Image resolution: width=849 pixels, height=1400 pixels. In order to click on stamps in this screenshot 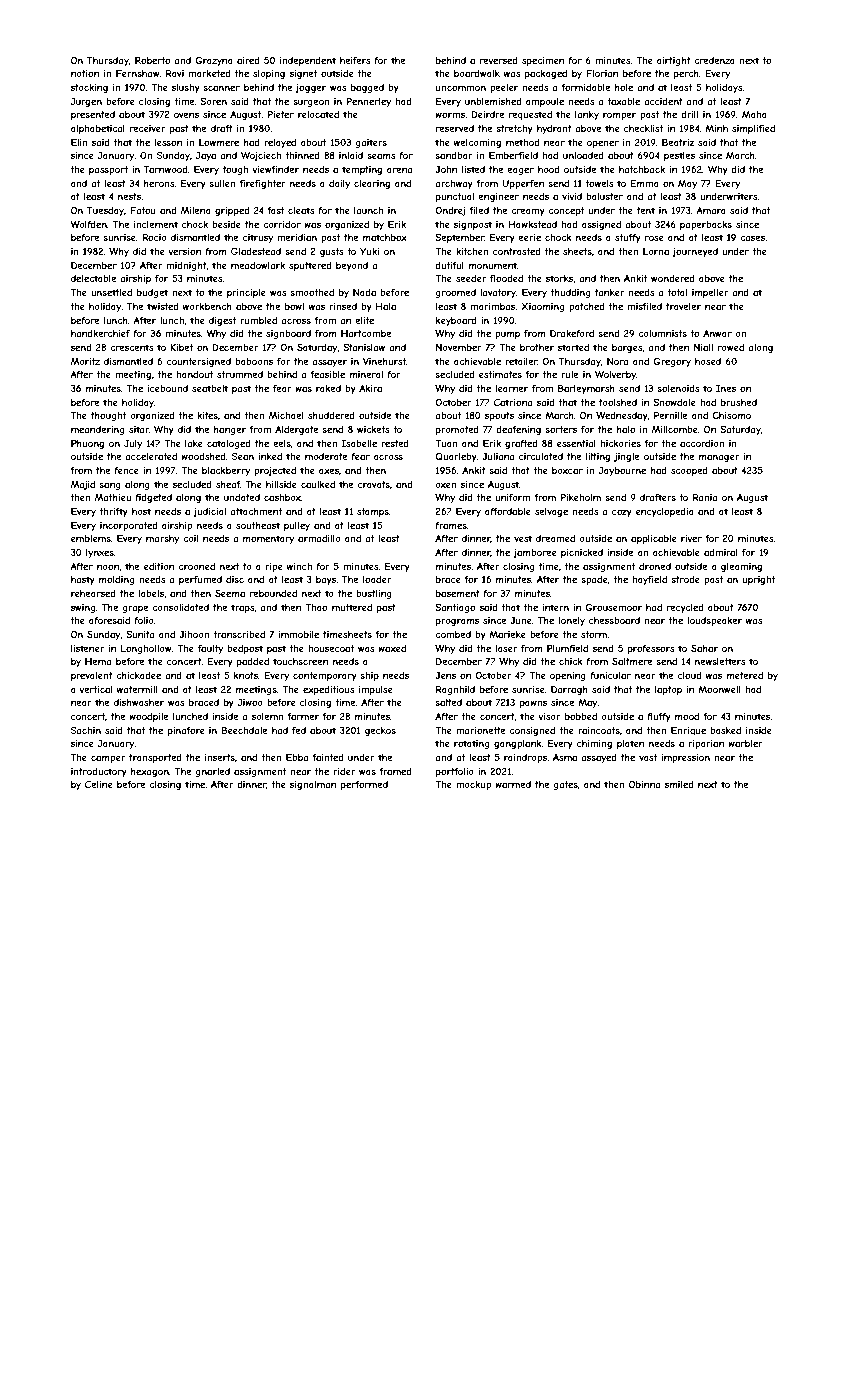, I will do `click(373, 512)`.
